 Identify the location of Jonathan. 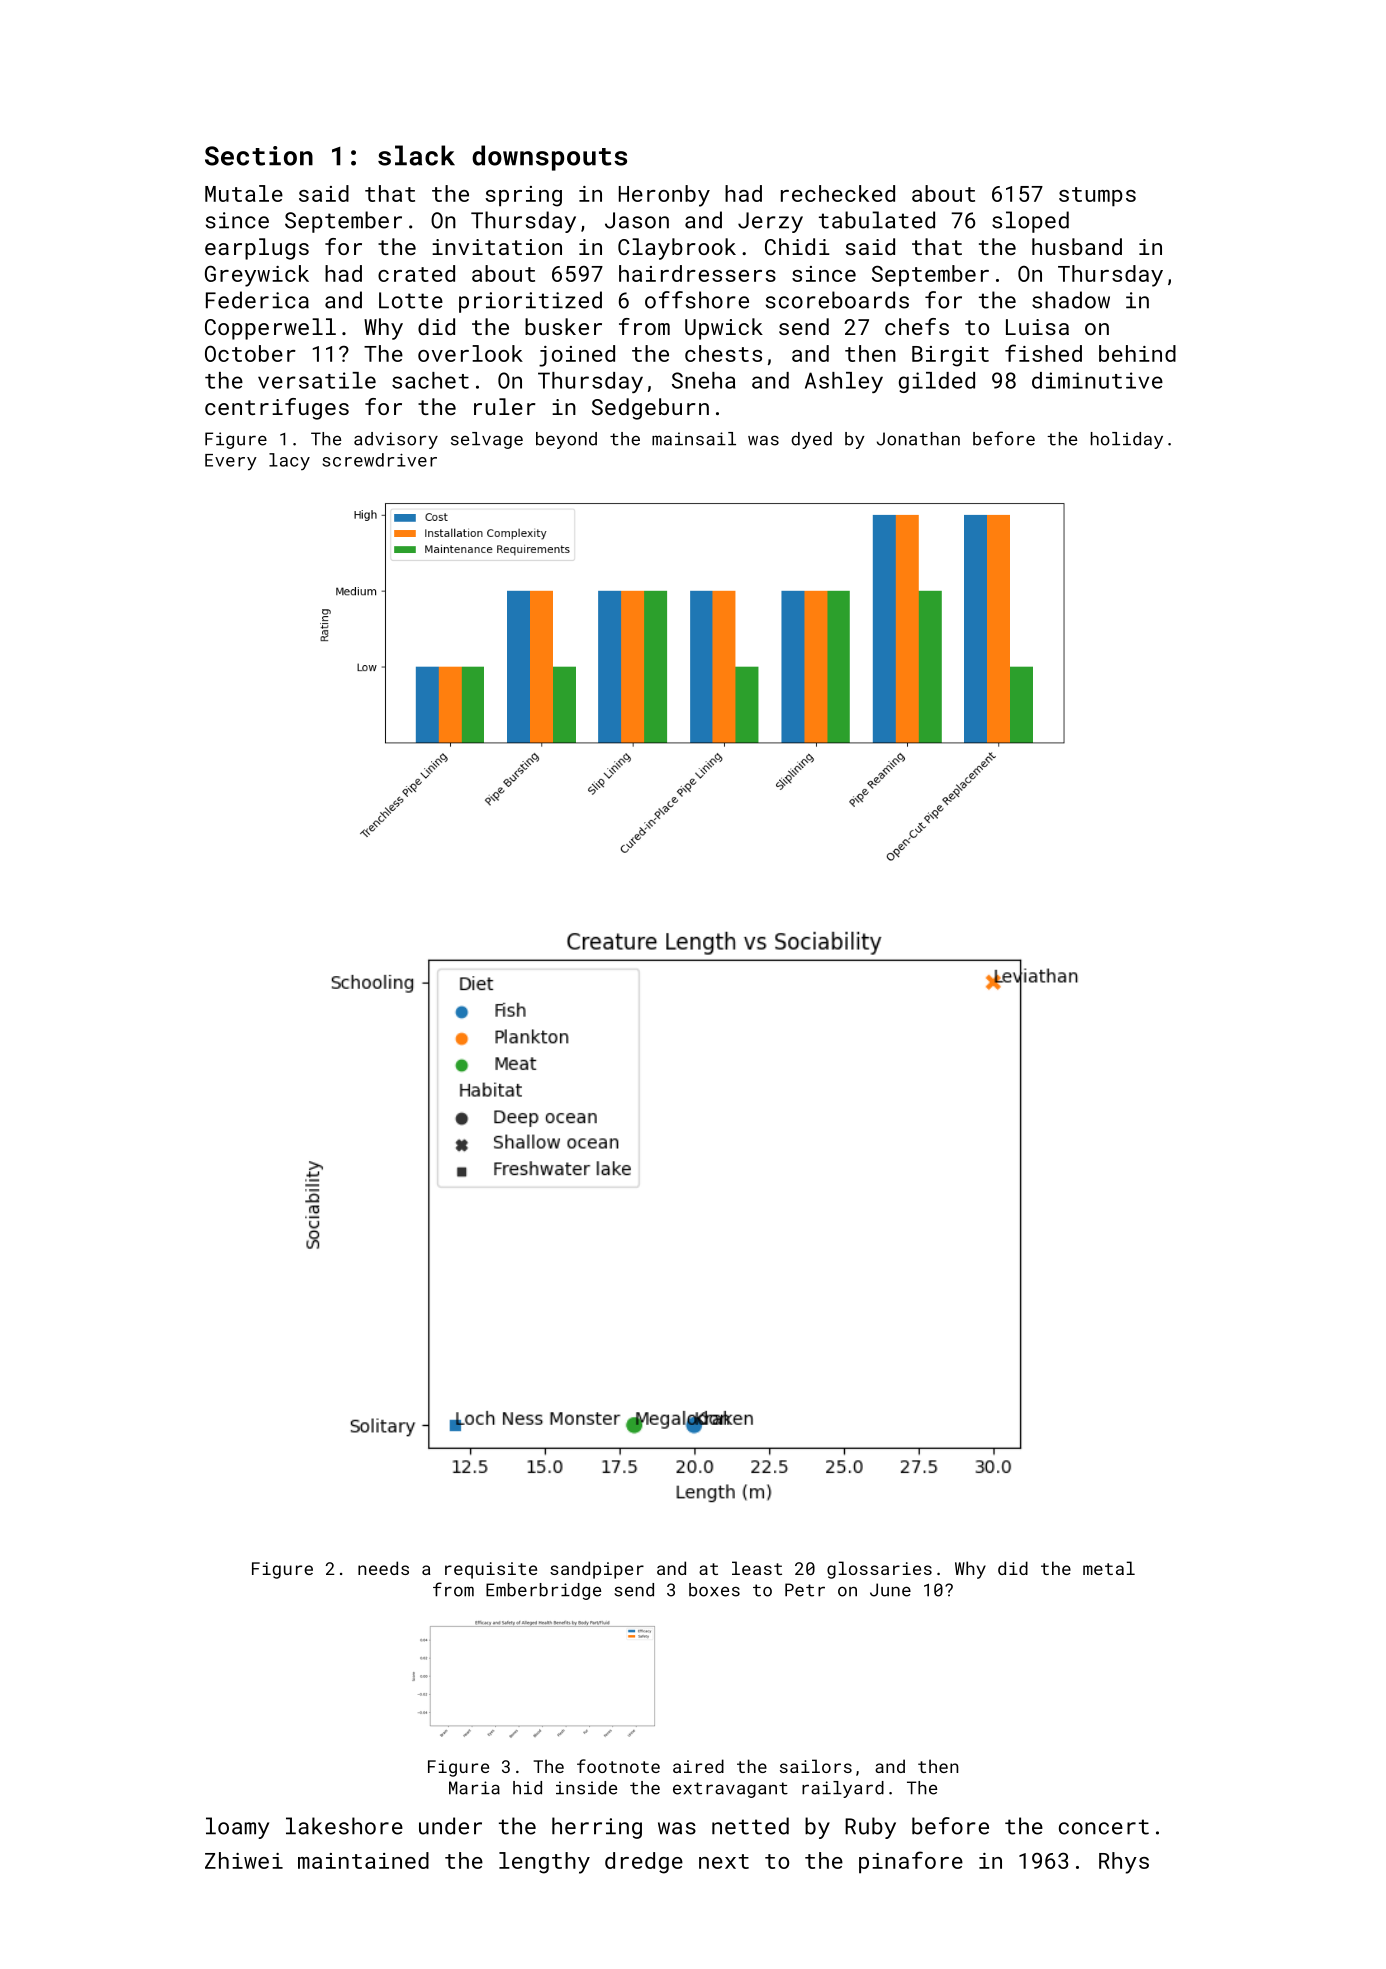
(918, 439).
